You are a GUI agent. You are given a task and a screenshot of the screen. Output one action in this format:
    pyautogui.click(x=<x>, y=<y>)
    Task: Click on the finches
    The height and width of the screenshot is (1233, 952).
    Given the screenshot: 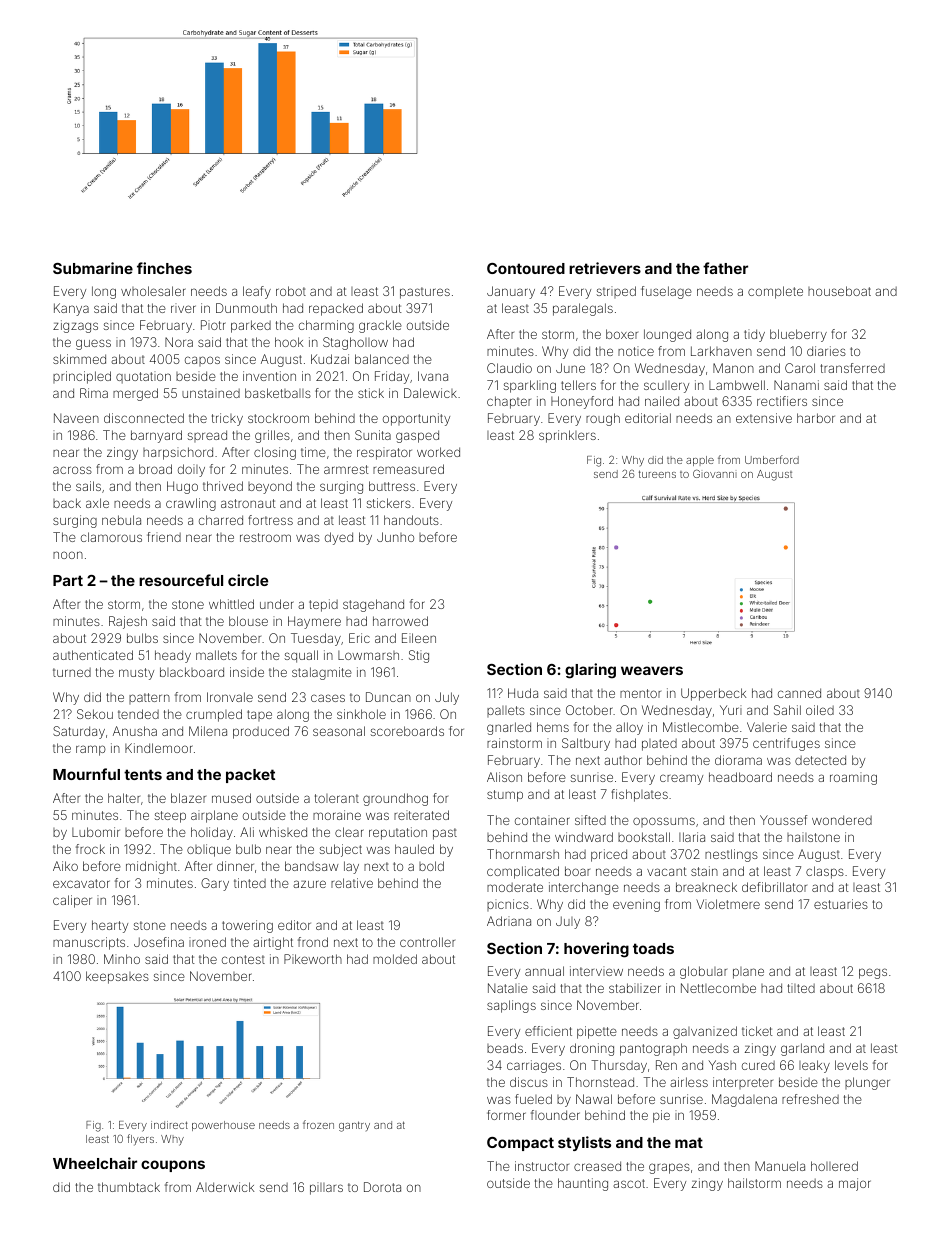 What is the action you would take?
    pyautogui.click(x=164, y=268)
